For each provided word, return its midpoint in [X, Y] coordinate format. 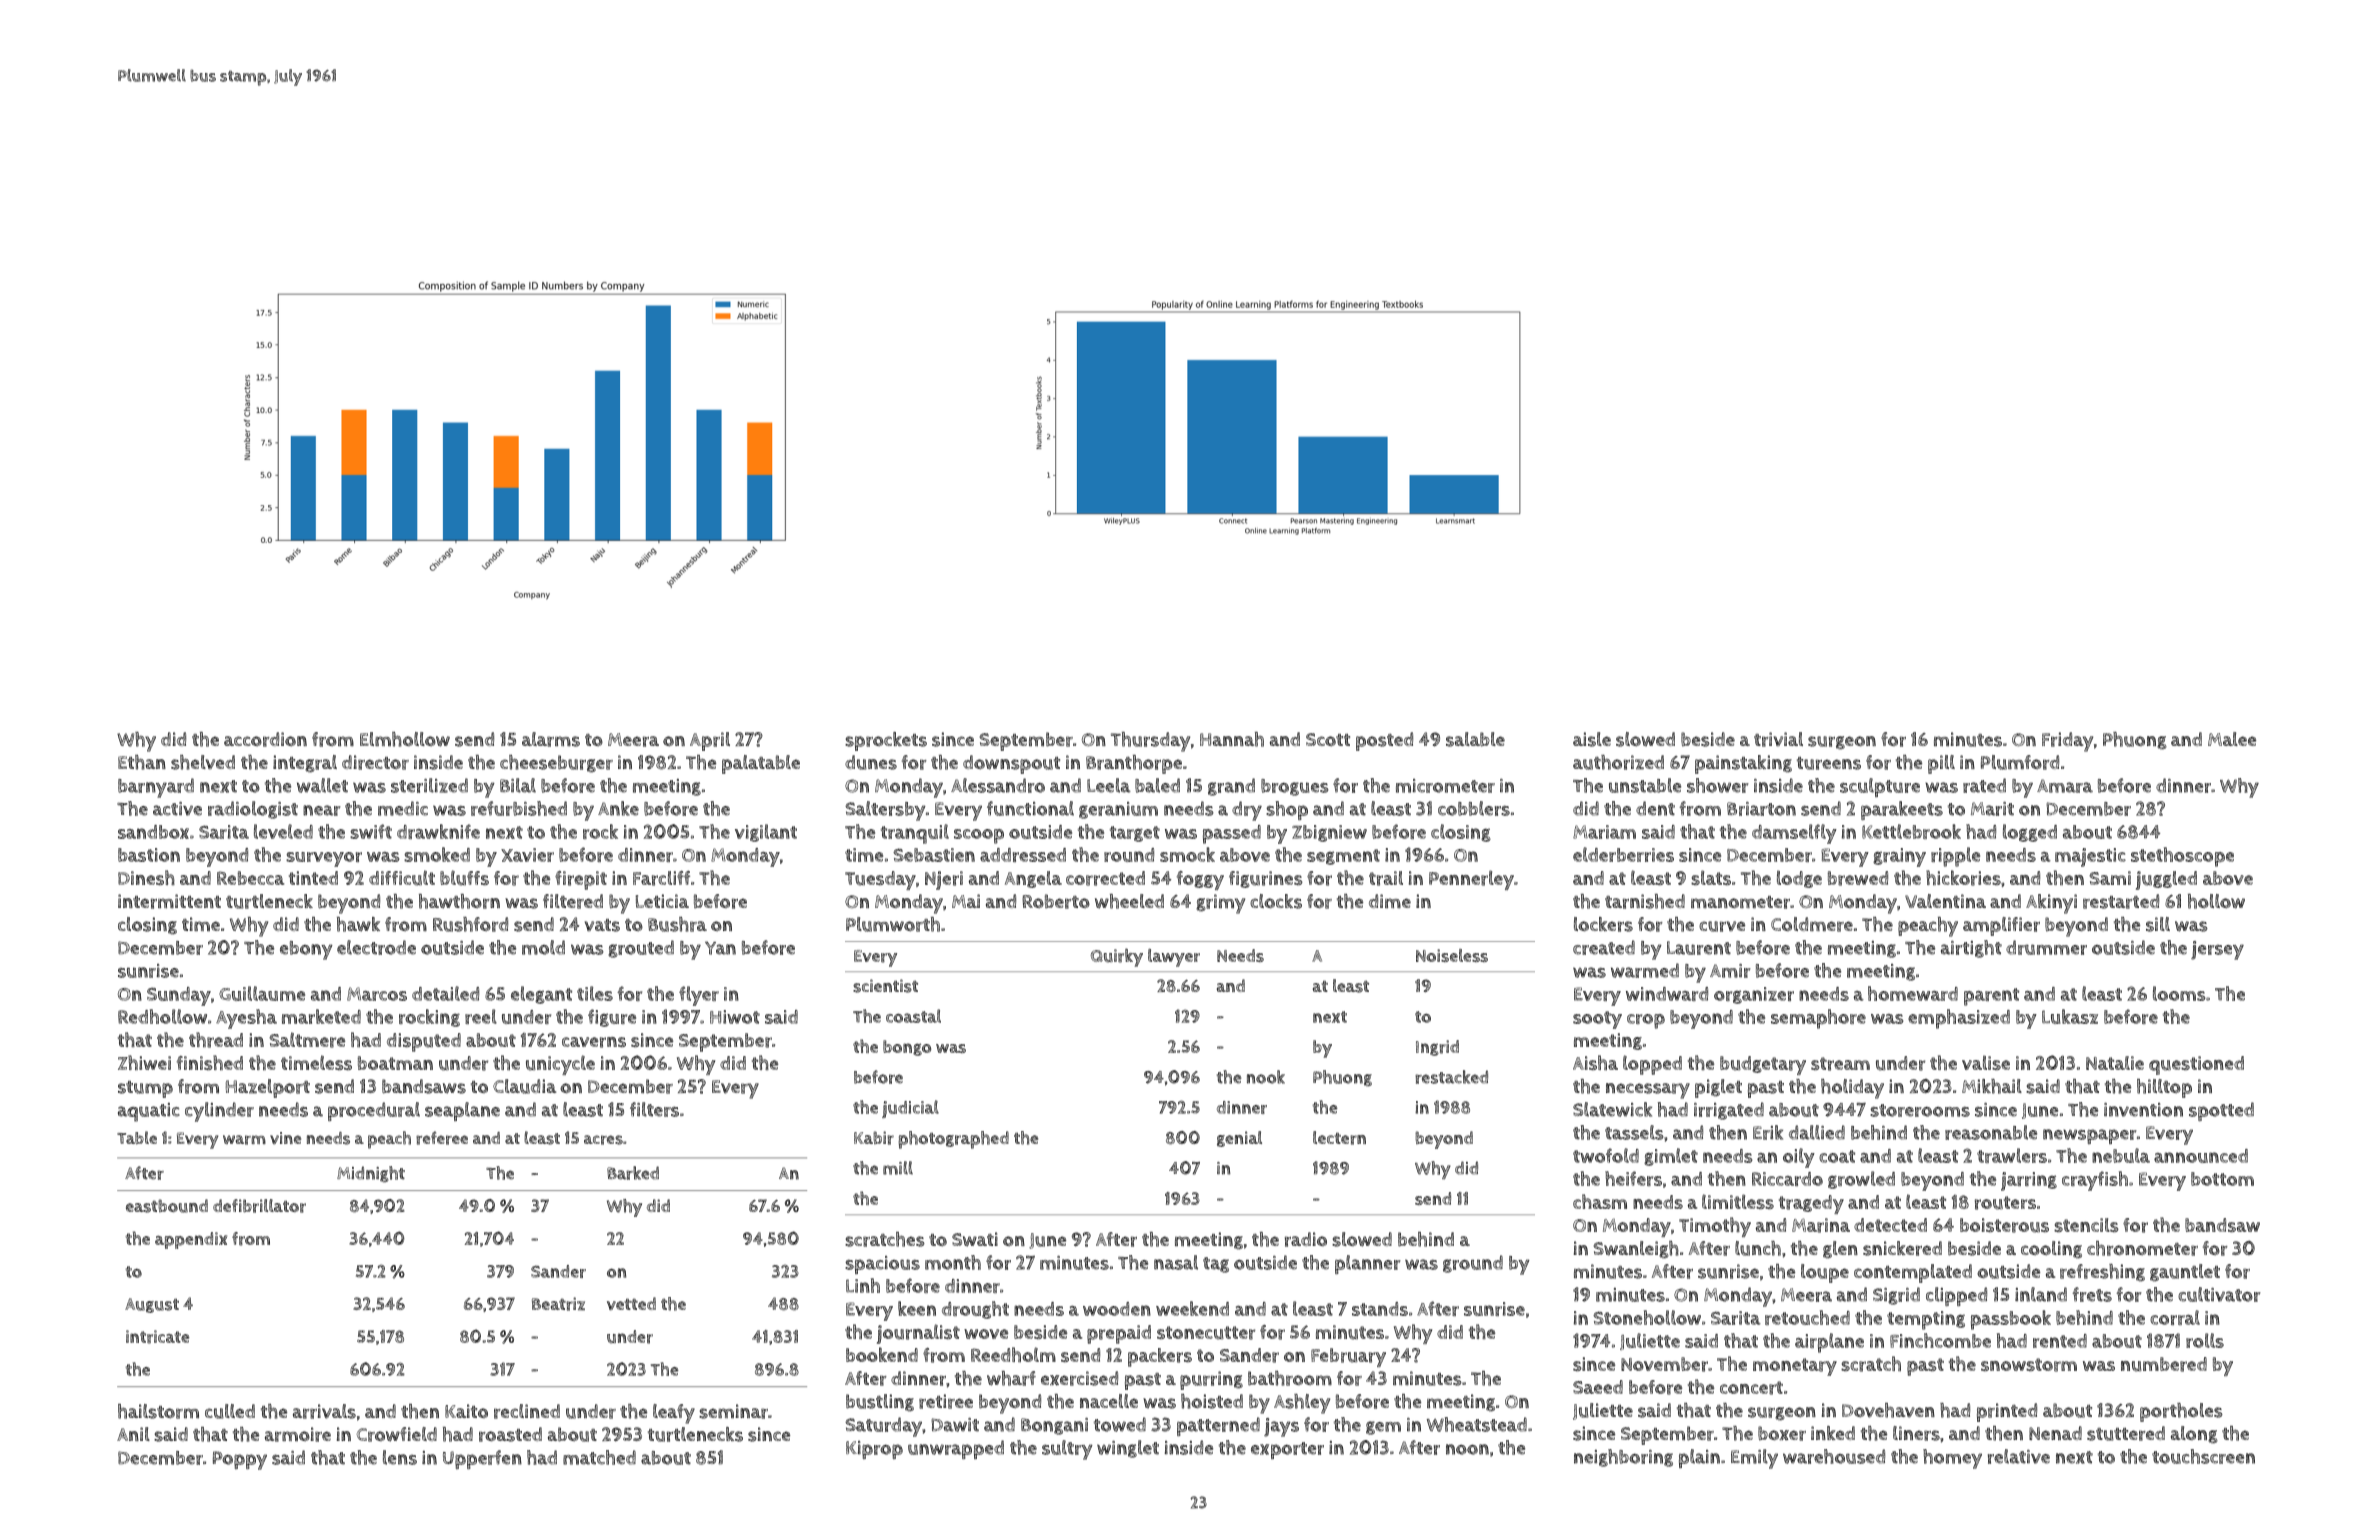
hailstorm [158, 1411]
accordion [265, 739]
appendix [191, 1240]
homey [1952, 1459]
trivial [1778, 739]
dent [1655, 808]
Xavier [527, 855]
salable [1475, 739]
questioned [2196, 1065]
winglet [1128, 1449]
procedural [374, 1111]
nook [1266, 1077]
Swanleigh [1636, 1250]
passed [1232, 834]
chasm [1600, 1201]
